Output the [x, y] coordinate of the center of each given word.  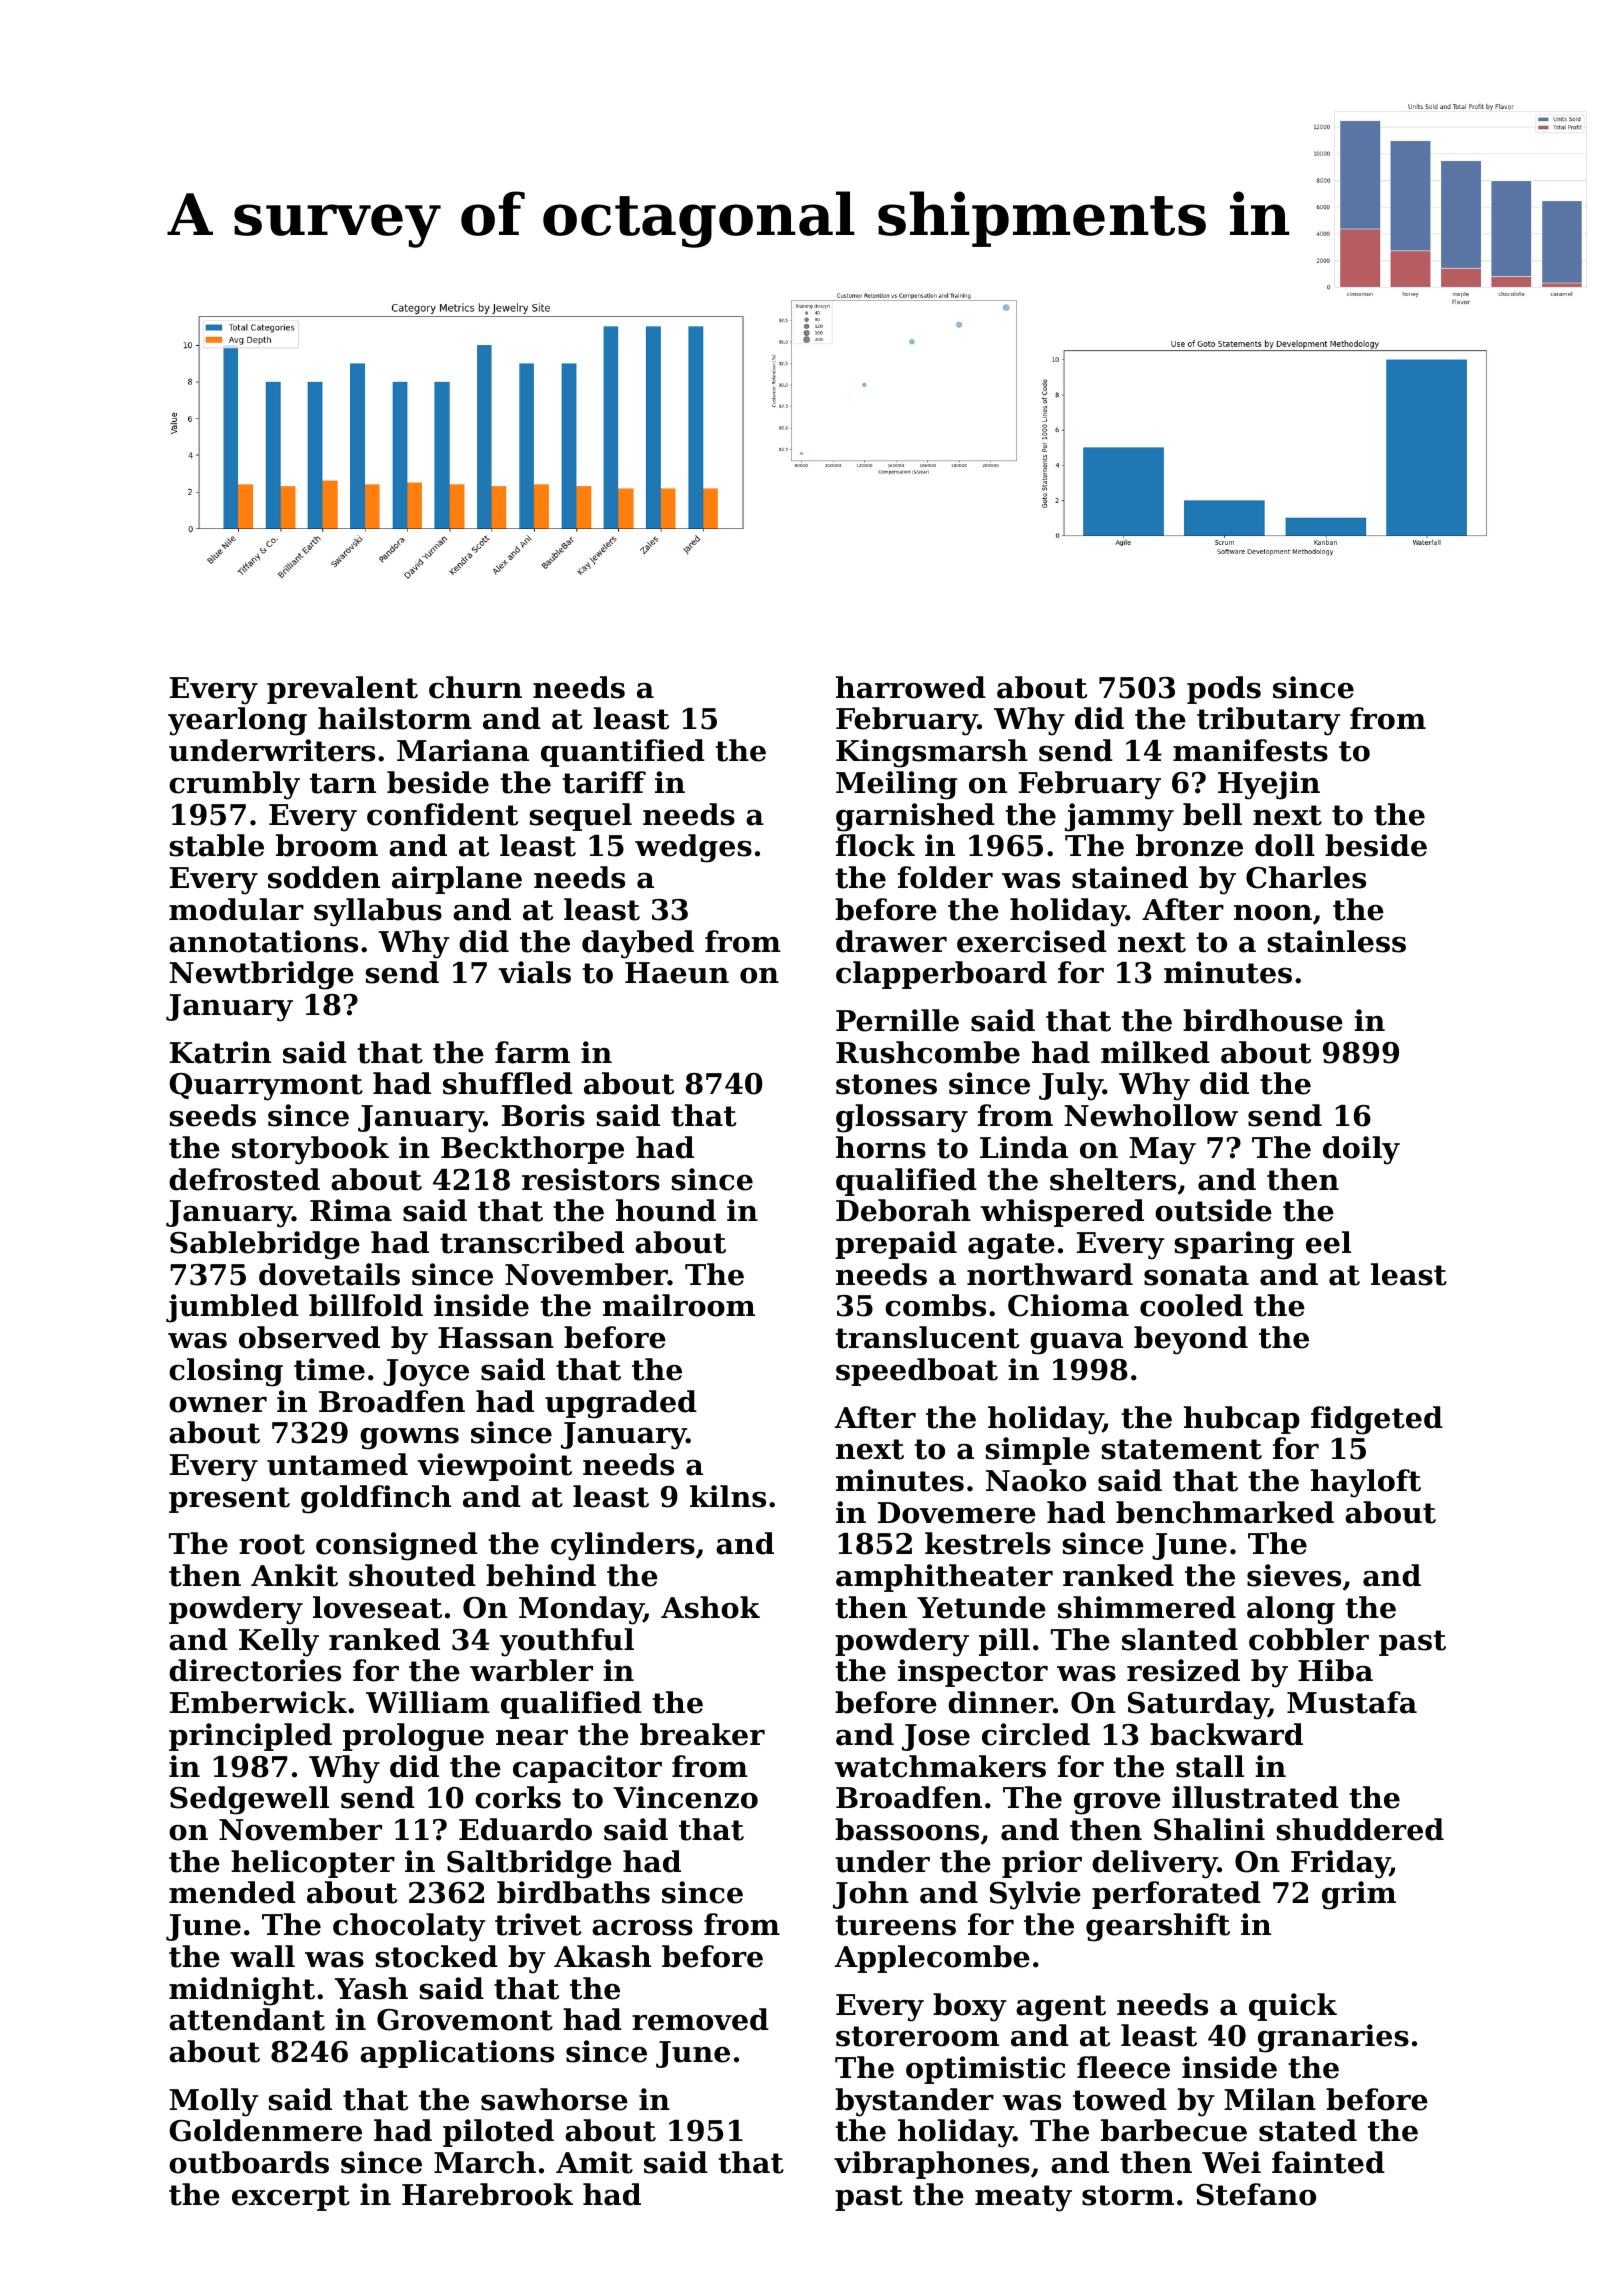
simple [1038, 1451]
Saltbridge [529, 1864]
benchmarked [1225, 1512]
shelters [1113, 1179]
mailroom [679, 1305]
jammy [1119, 817]
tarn [343, 783]
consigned [397, 1546]
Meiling [897, 785]
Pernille [897, 1020]
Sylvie [1035, 1895]
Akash [602, 1956]
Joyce [426, 1373]
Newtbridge [262, 975]
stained [1130, 877]
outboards [249, 2162]
